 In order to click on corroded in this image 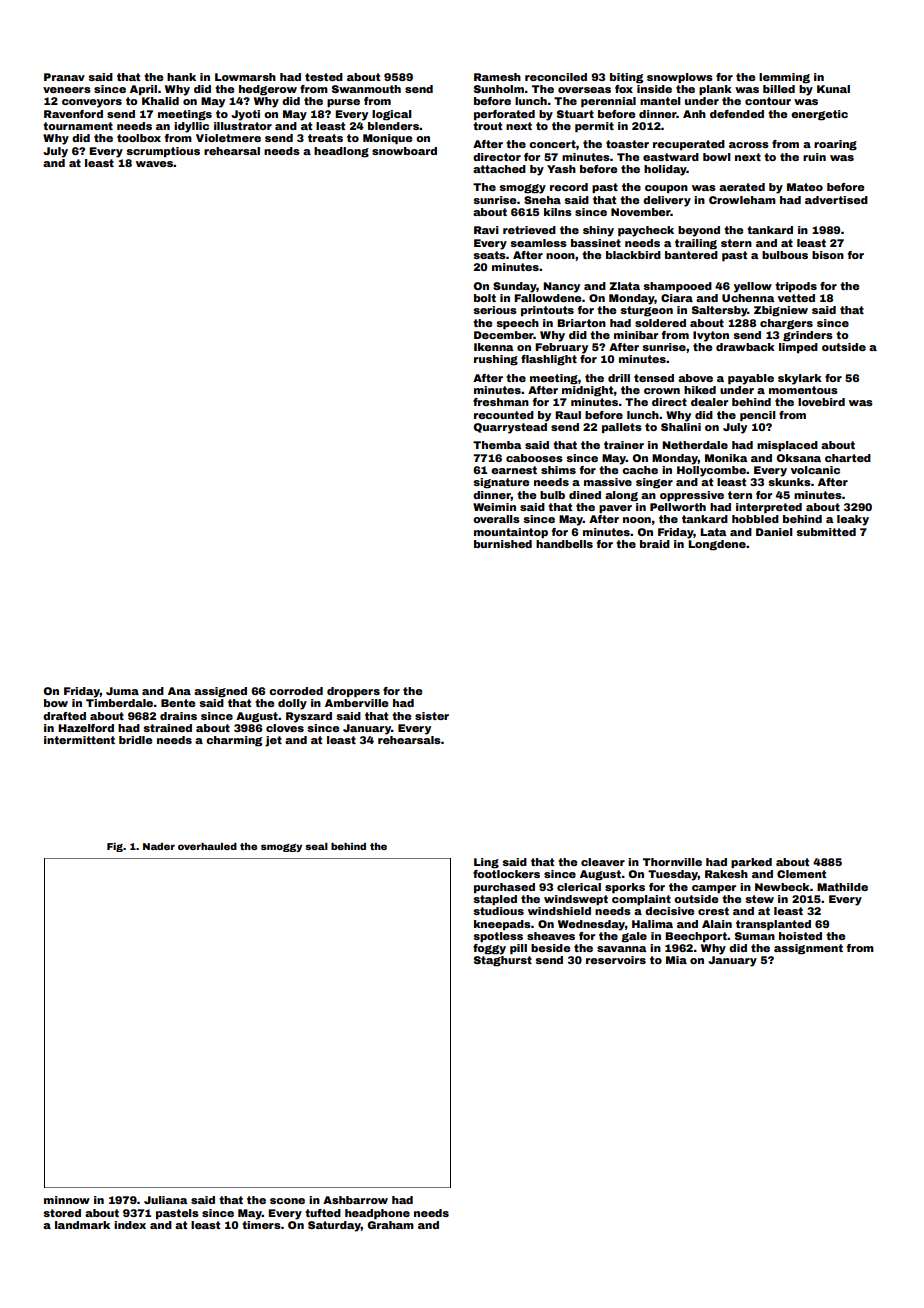, I will do `click(296, 691)`.
